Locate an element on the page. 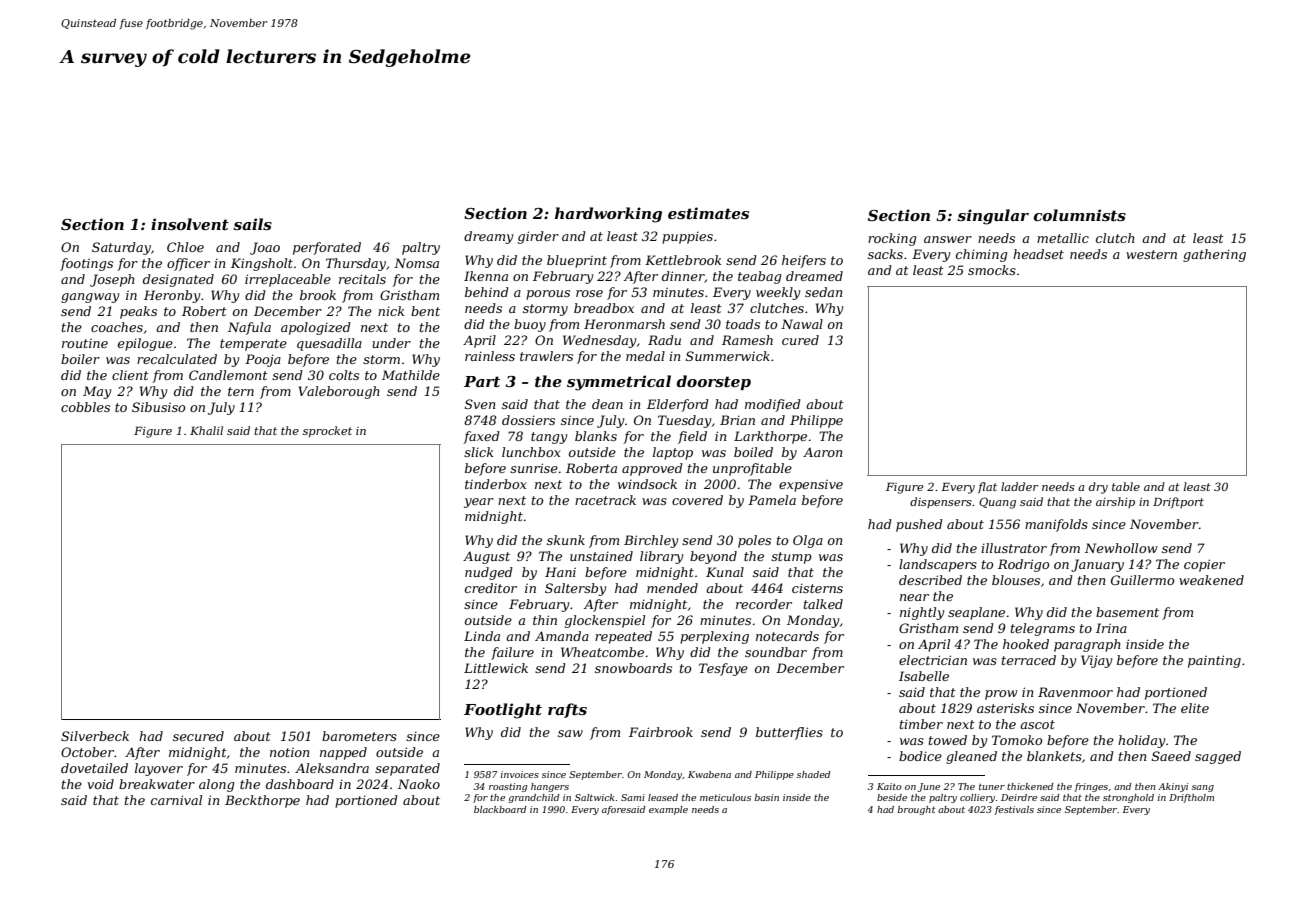 This page has height=924, width=1308. carnival is located at coordinates (176, 800).
